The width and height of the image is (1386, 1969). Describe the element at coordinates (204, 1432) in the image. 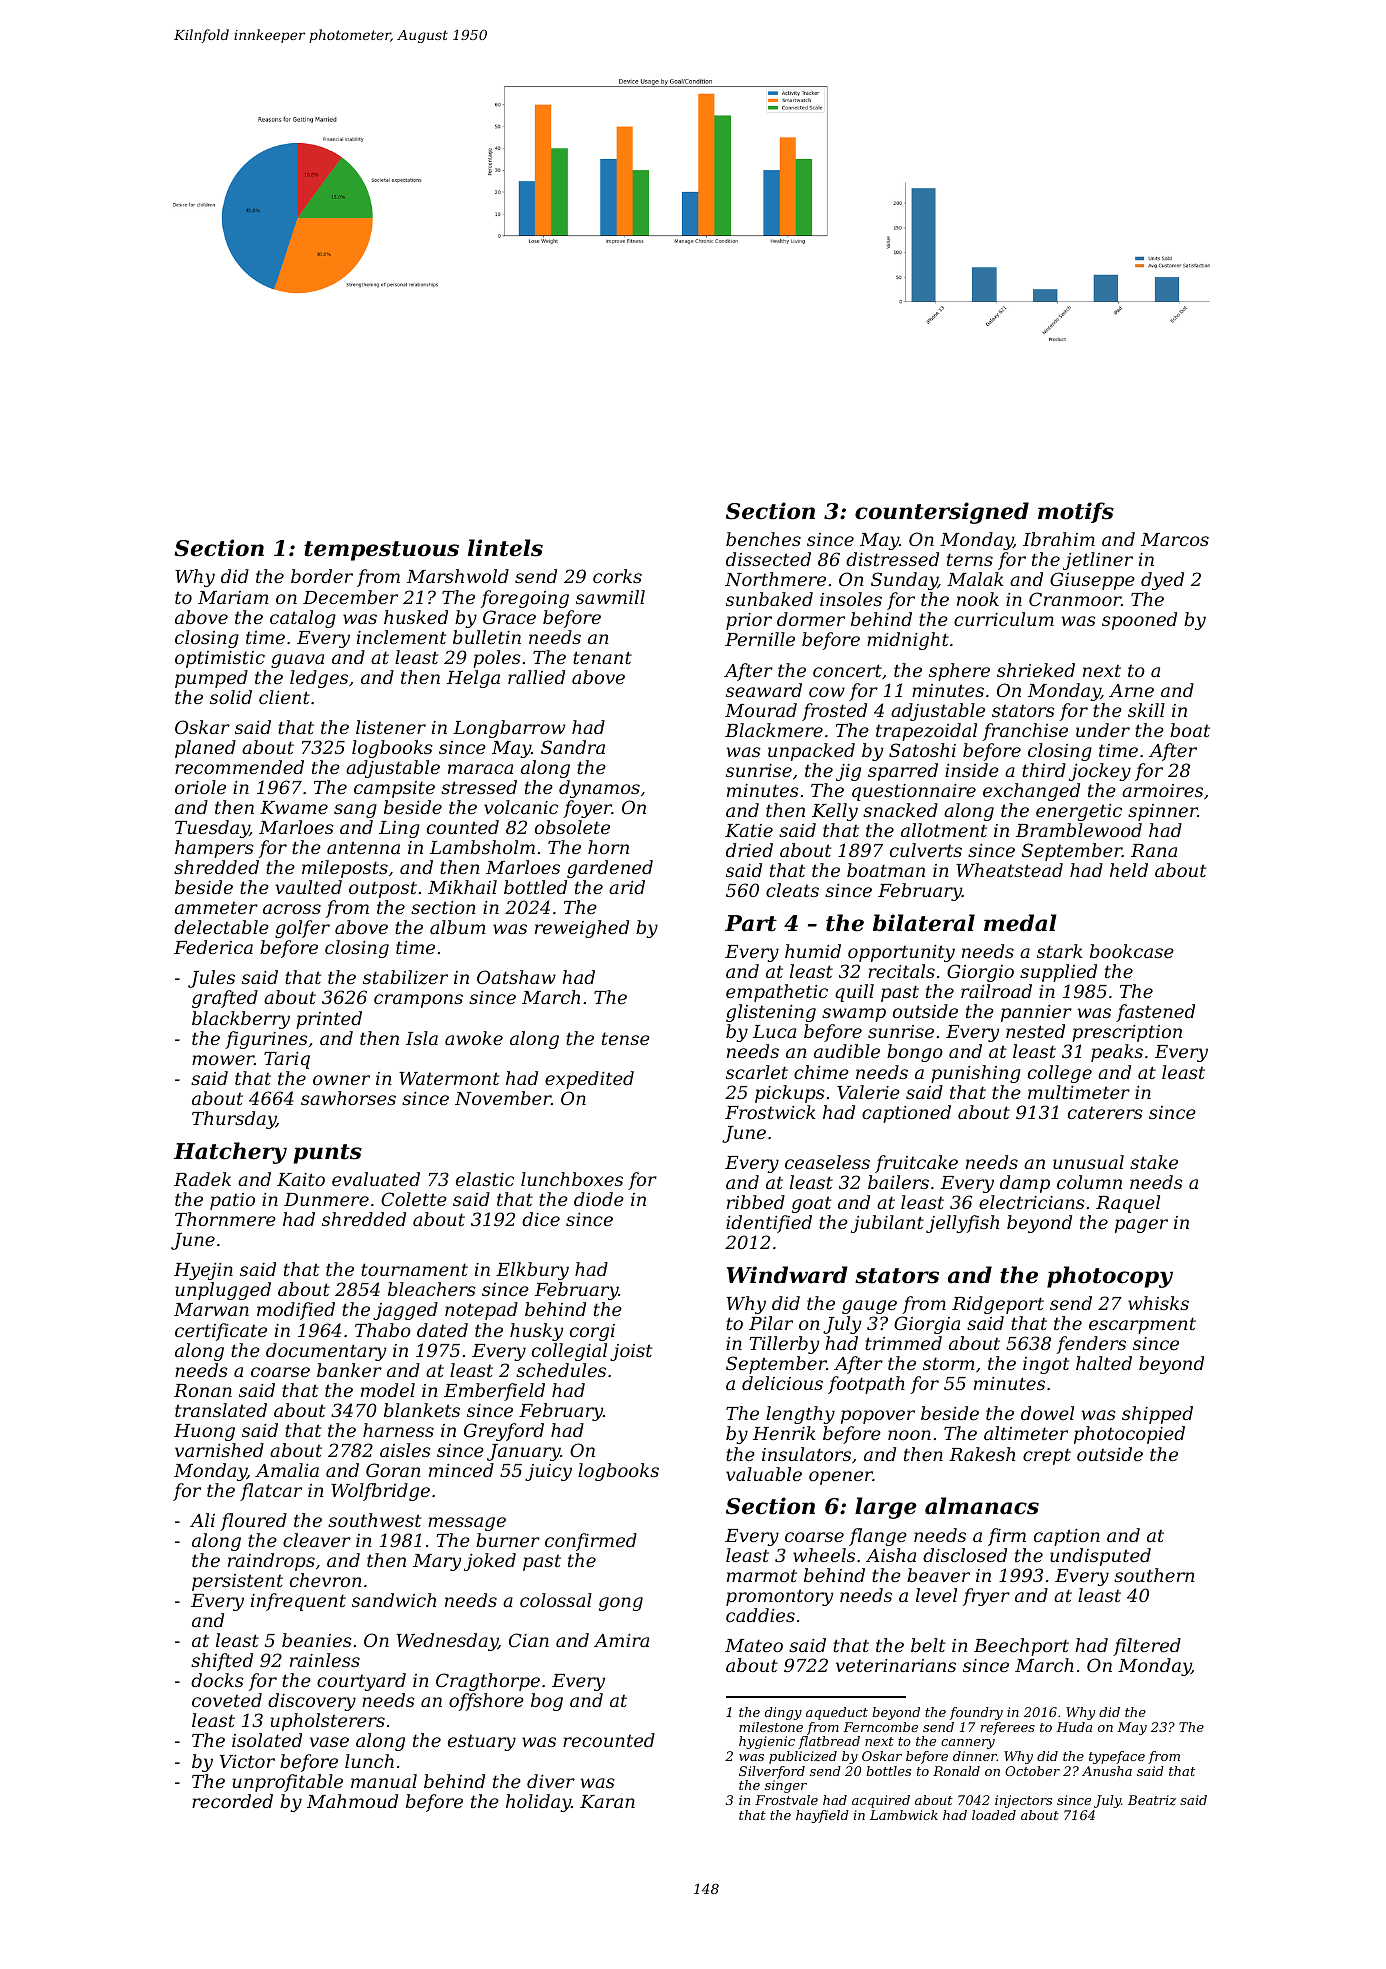

I see `Huong` at that location.
